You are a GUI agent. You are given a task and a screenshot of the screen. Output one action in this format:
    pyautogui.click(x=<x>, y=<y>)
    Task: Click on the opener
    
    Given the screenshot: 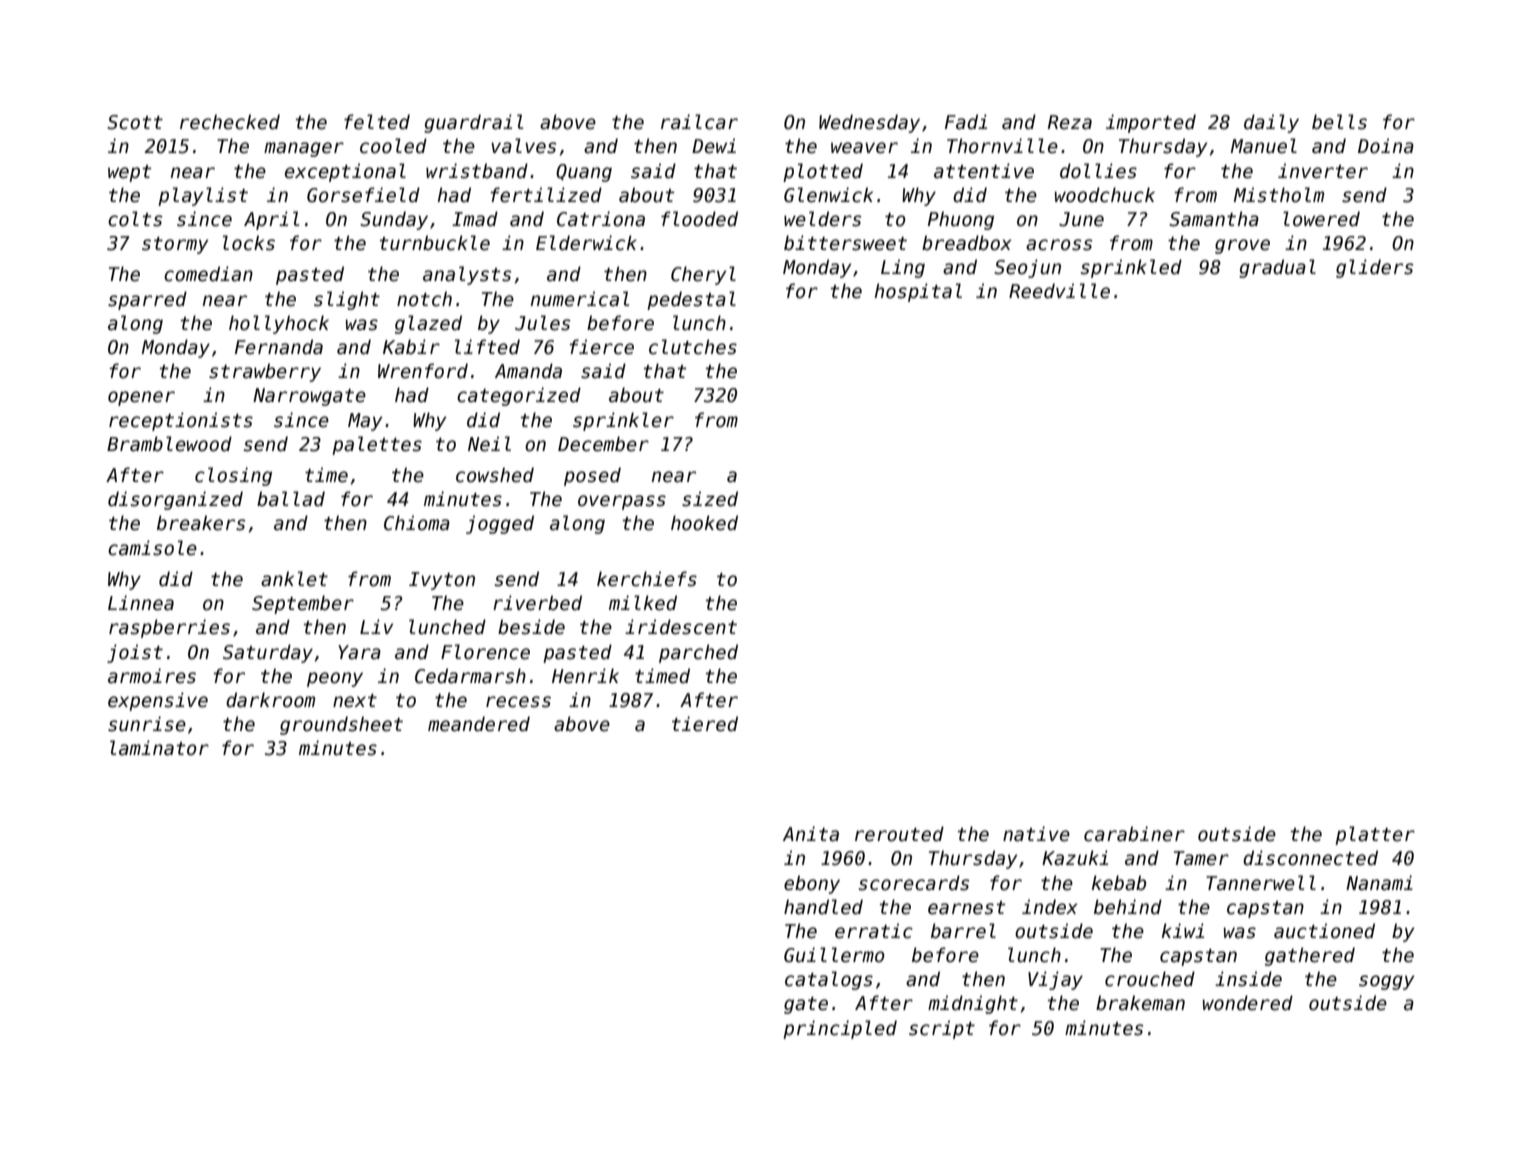 What is the action you would take?
    pyautogui.click(x=141, y=398)
